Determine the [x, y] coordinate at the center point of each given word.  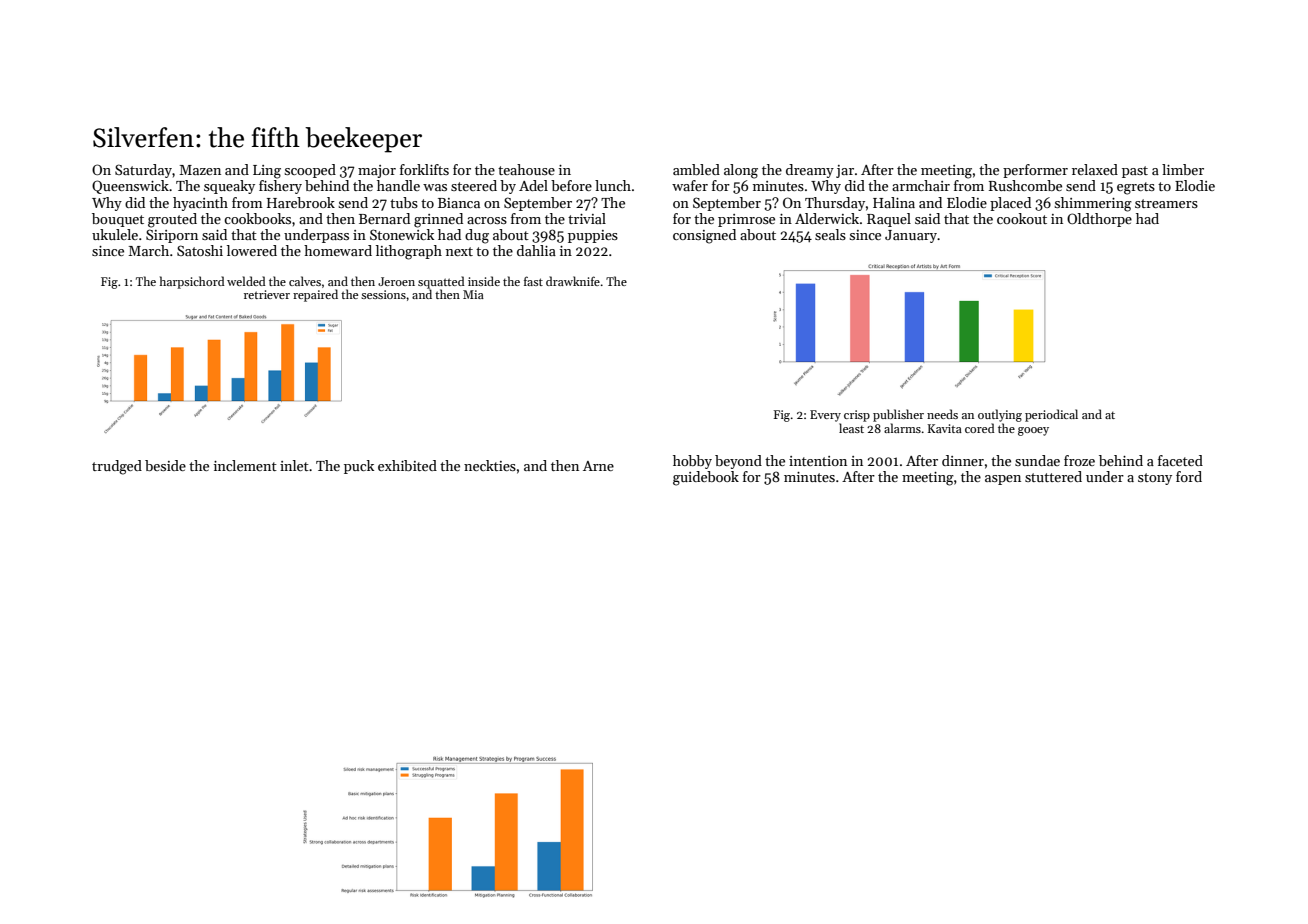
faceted [1180, 460]
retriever [267, 294]
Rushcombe [1025, 185]
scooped [310, 171]
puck [359, 467]
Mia [473, 294]
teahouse [526, 169]
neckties [490, 465]
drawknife [573, 281]
